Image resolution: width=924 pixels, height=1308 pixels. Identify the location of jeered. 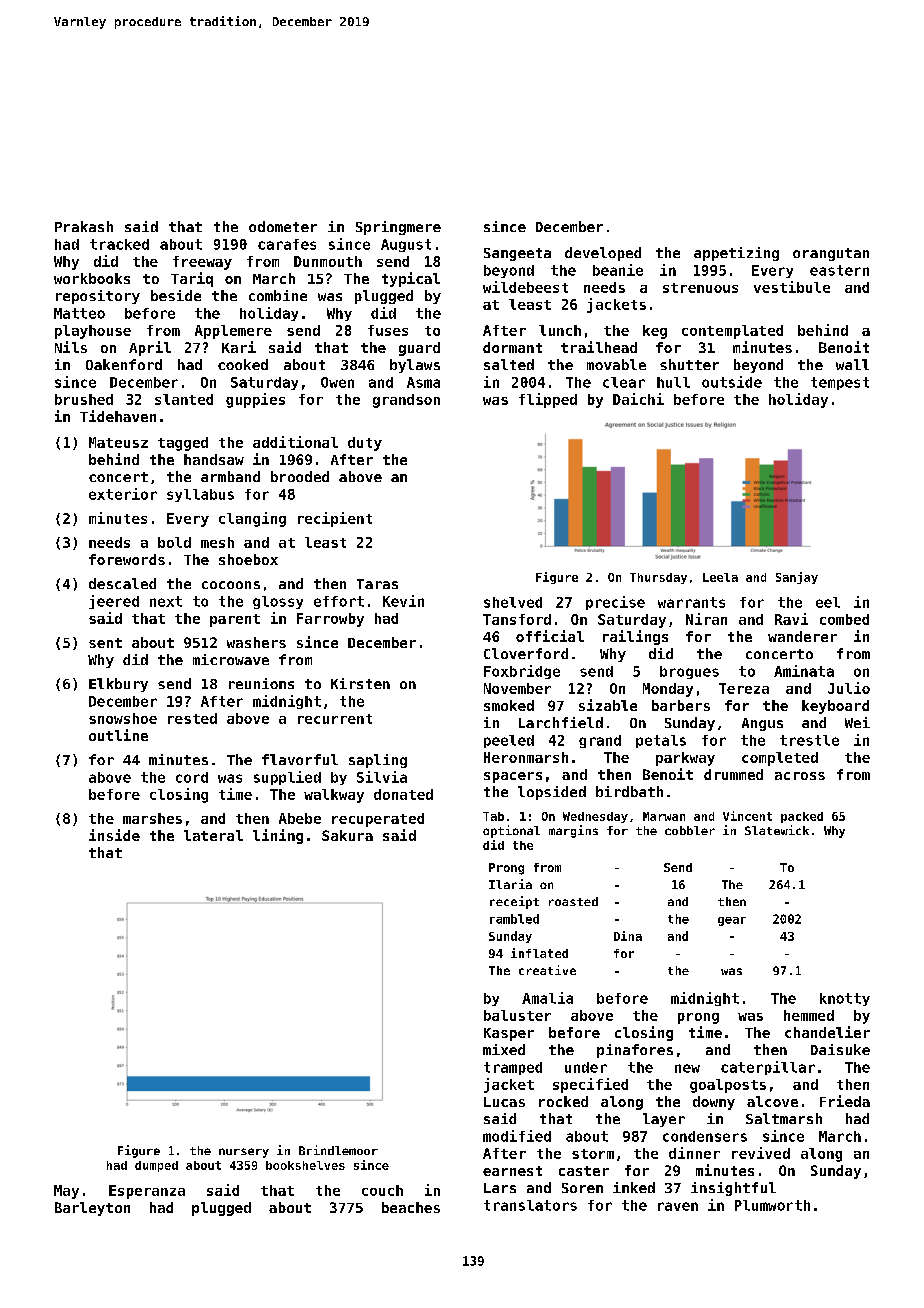
(114, 602).
